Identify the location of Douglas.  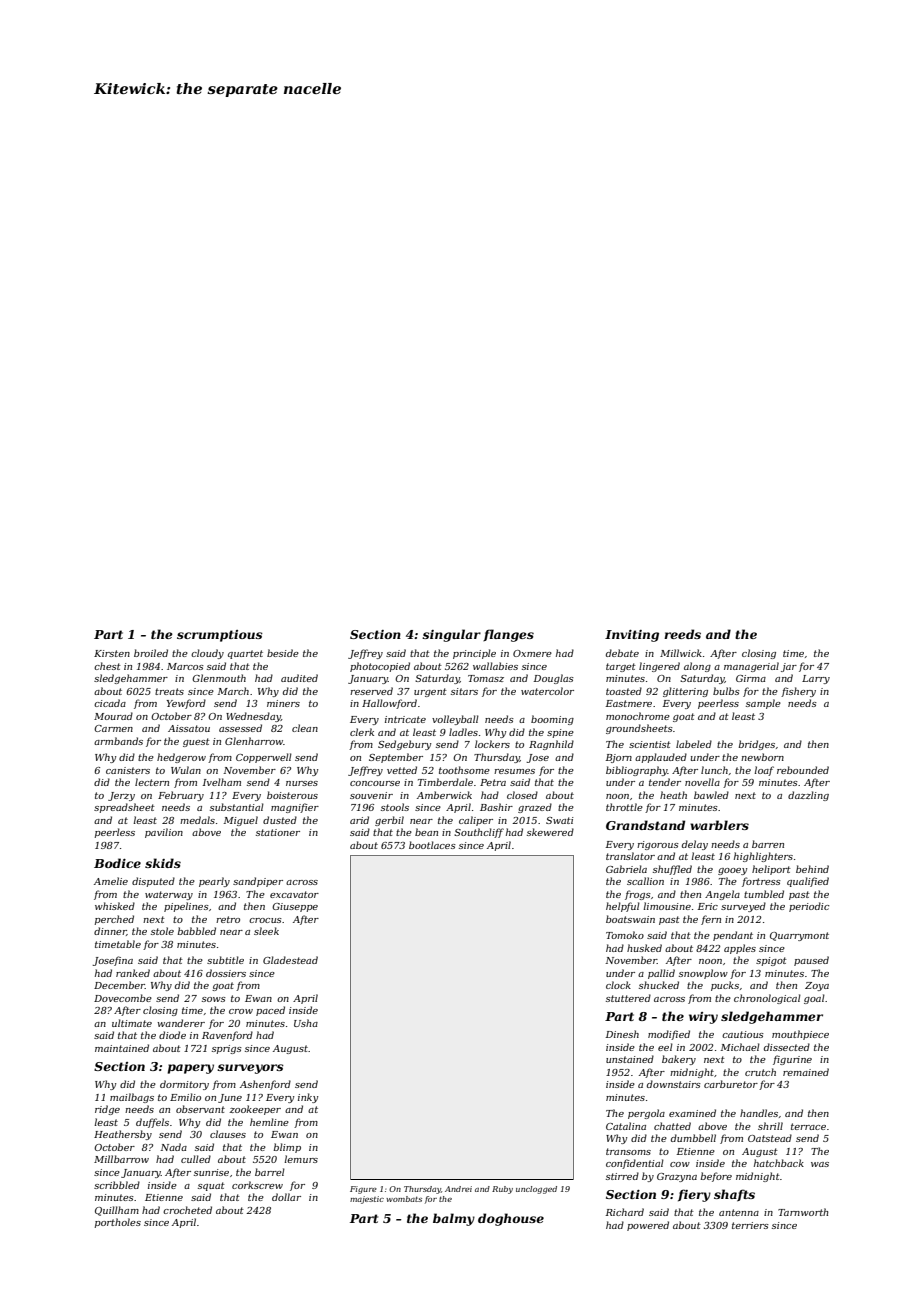
(554, 679).
